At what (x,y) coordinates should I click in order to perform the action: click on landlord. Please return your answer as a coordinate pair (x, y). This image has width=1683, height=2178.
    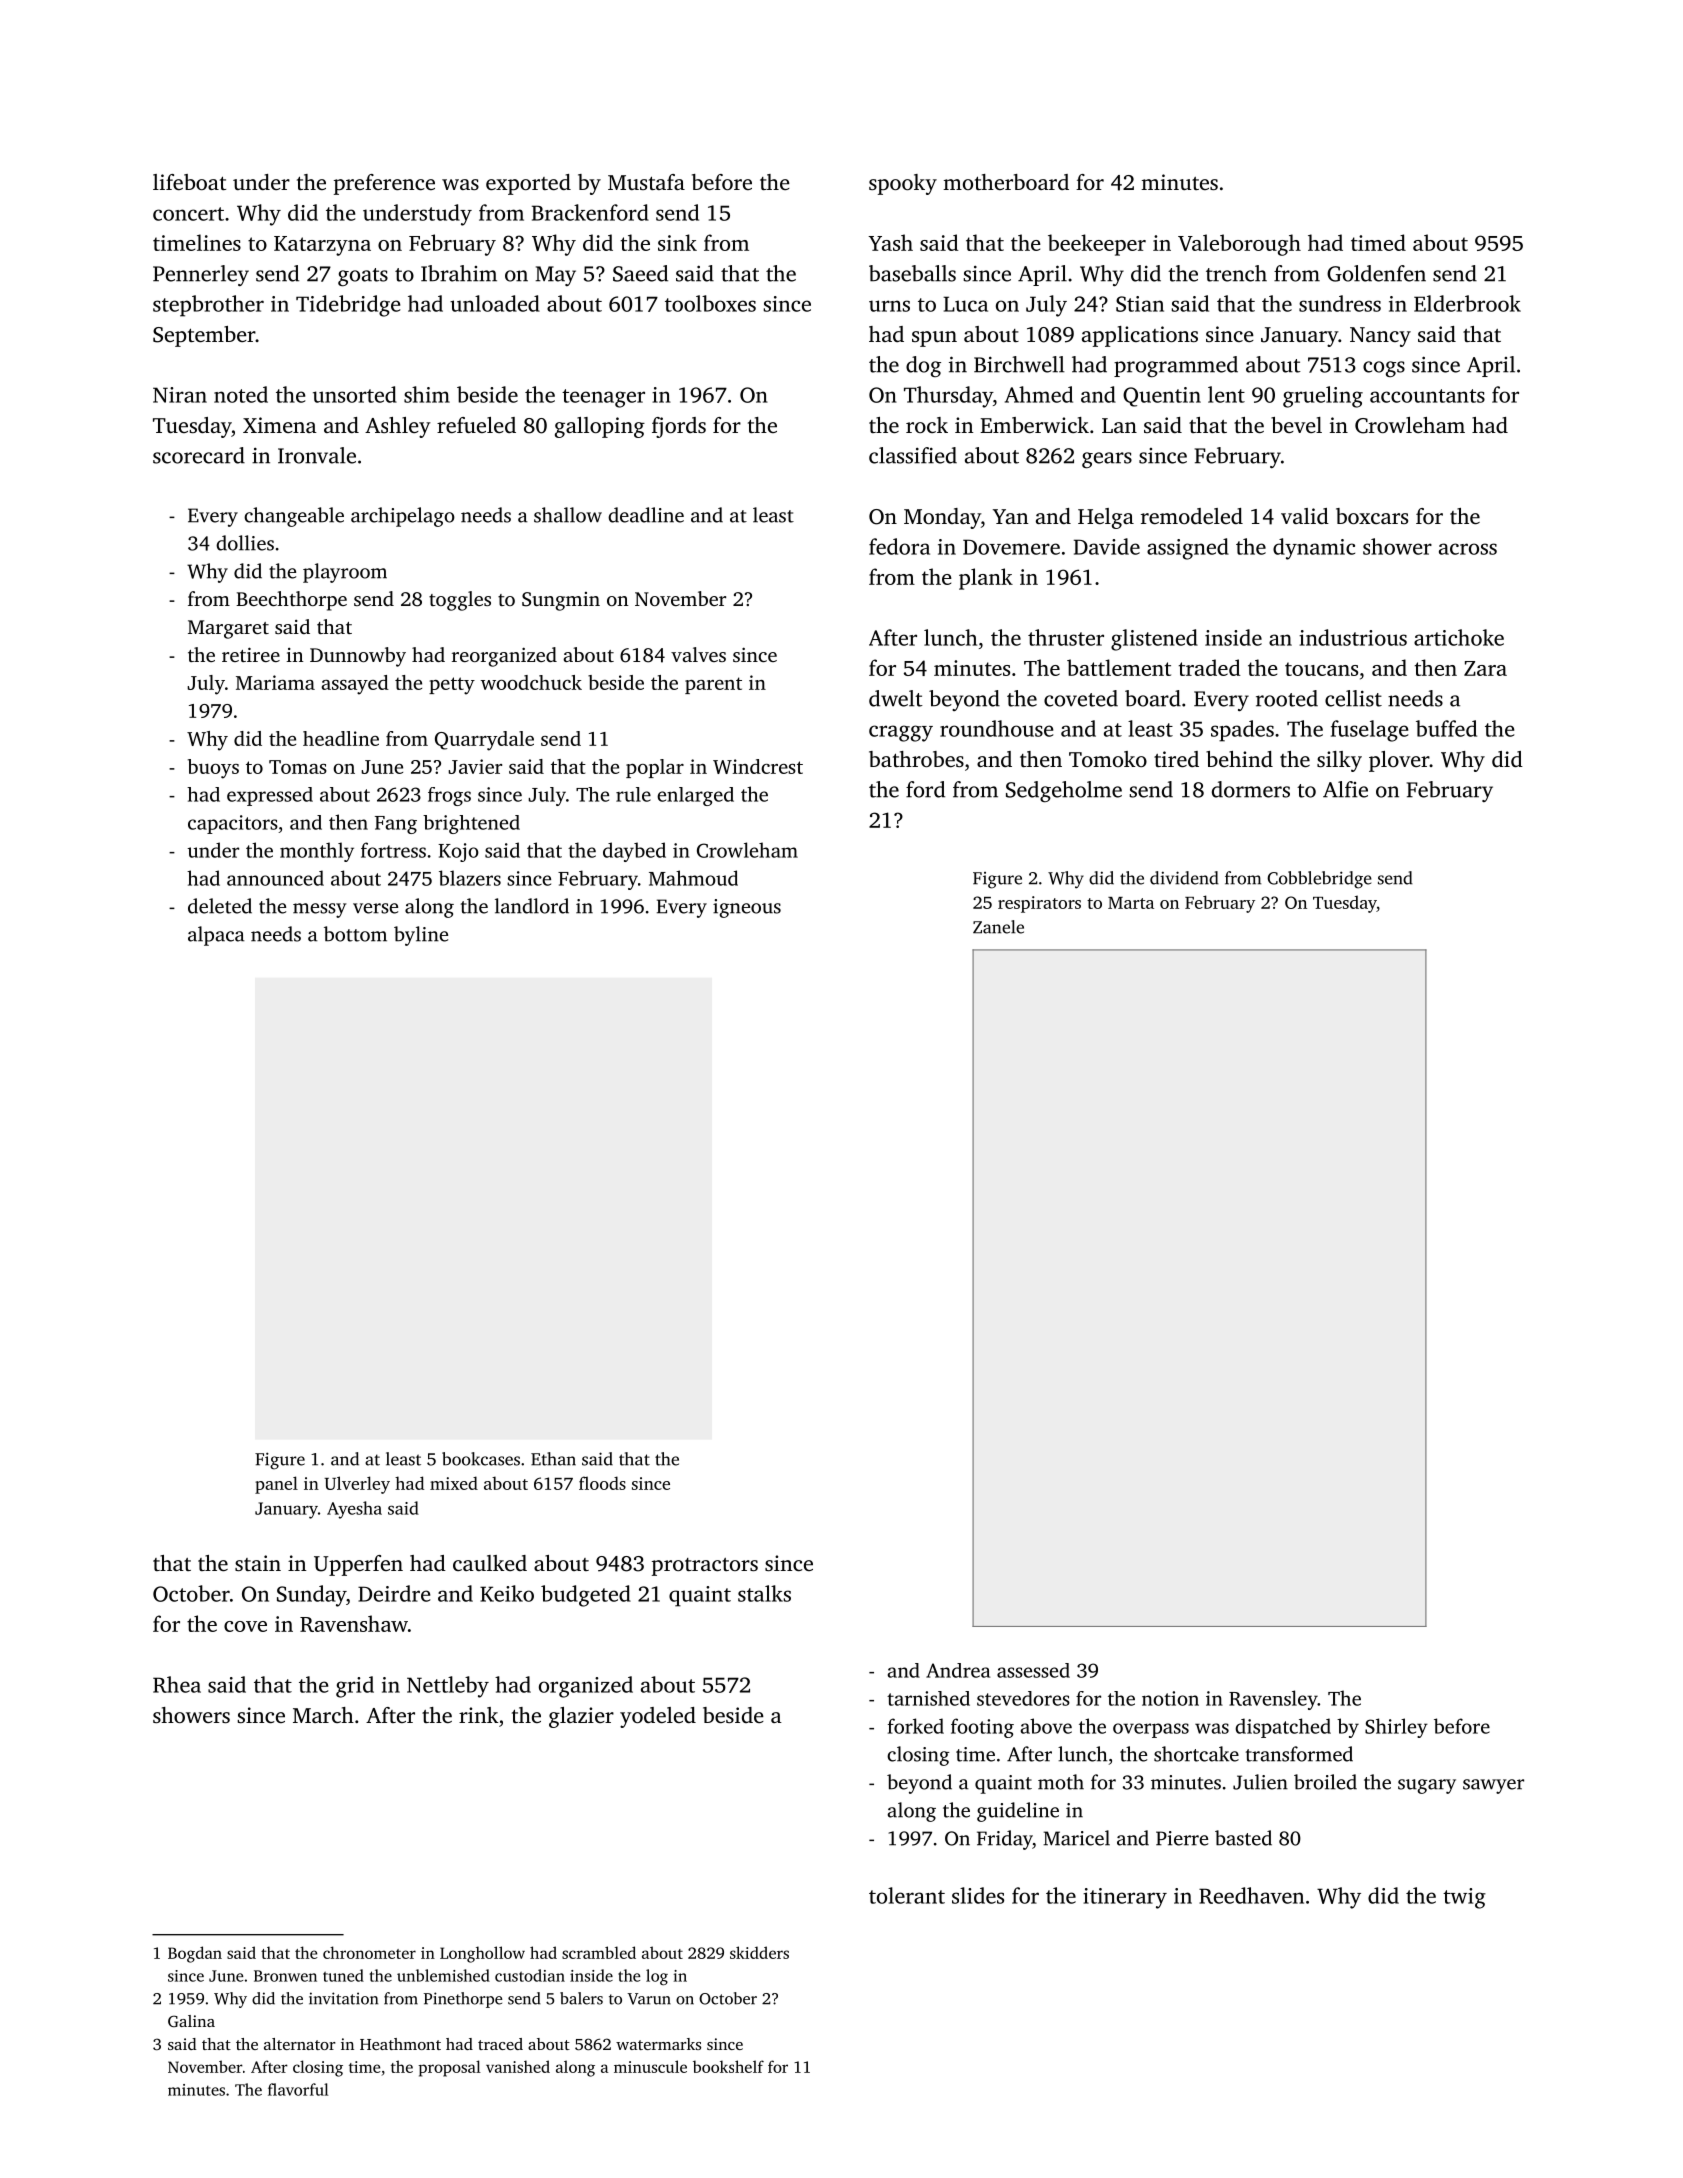
    Looking at the image, I should click on (532, 906).
